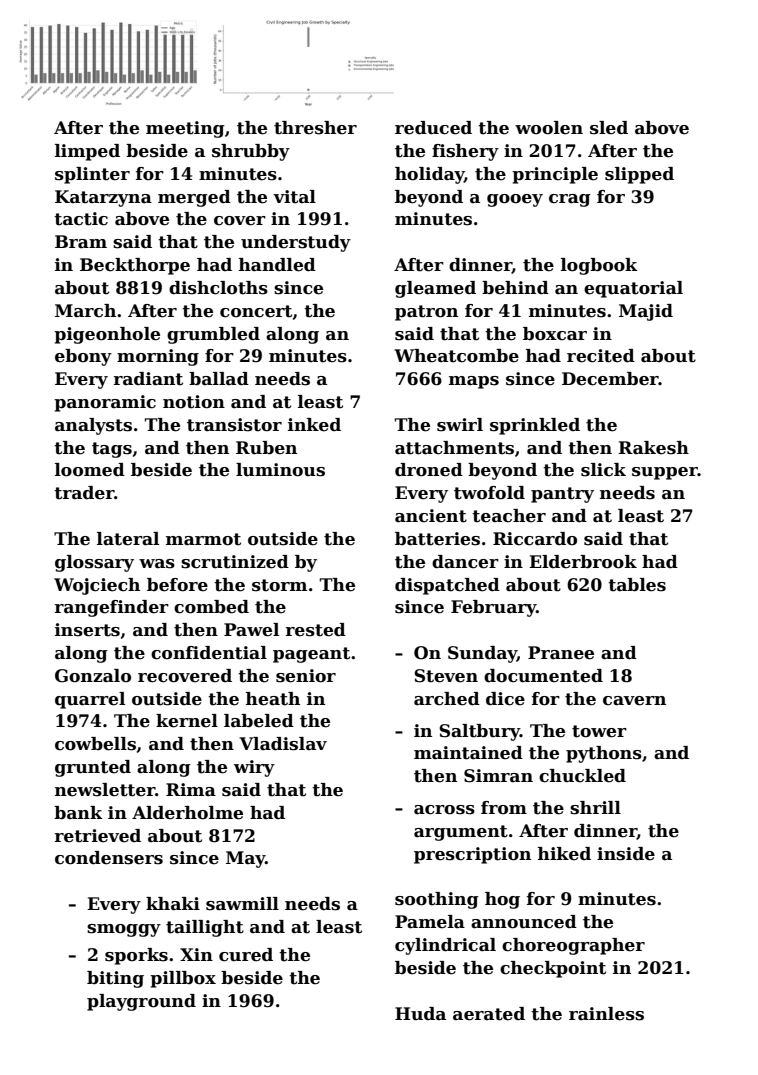 The image size is (758, 1075). What do you see at coordinates (251, 630) in the screenshot?
I see `Pawel` at bounding box center [251, 630].
